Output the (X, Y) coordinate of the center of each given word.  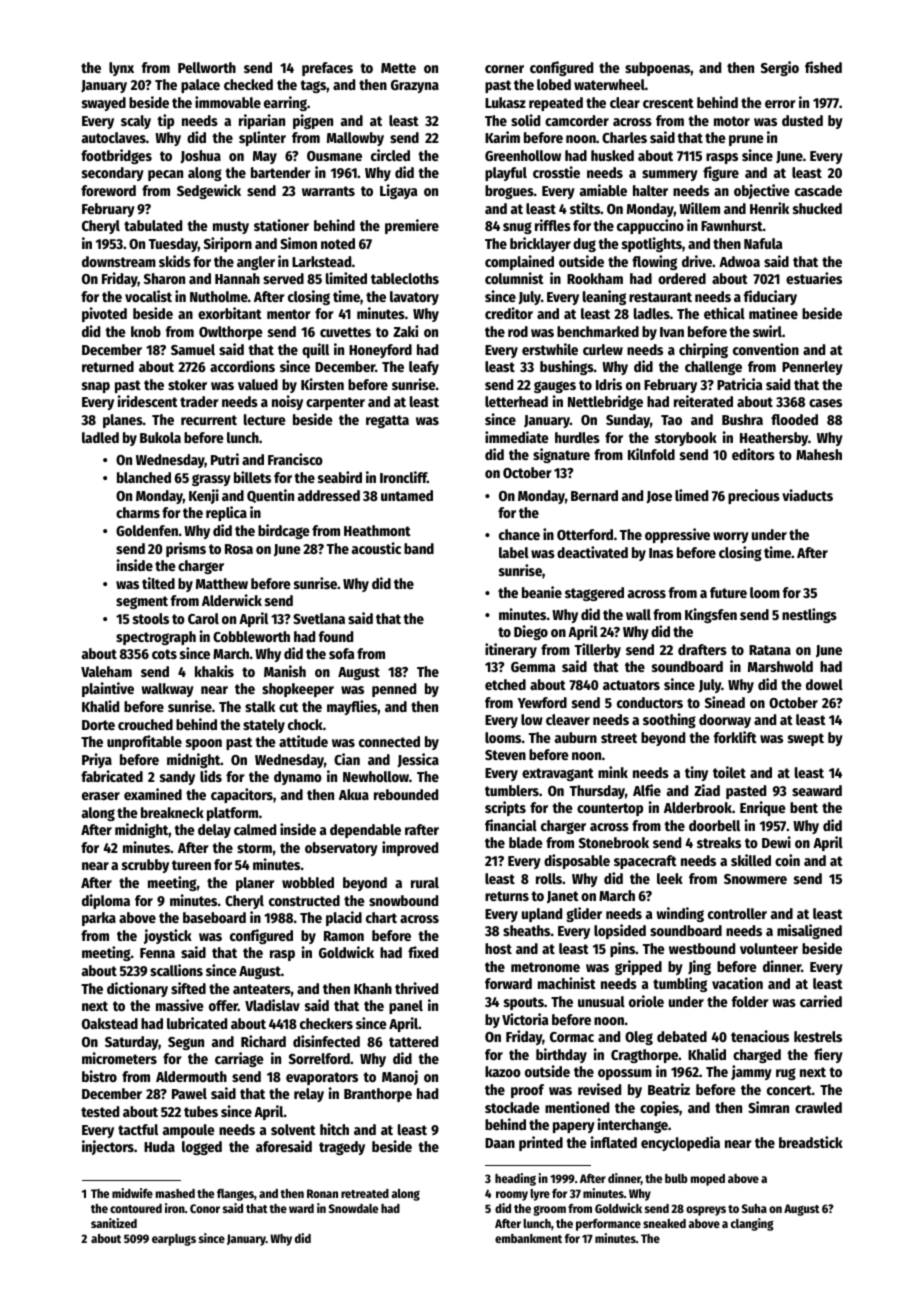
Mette (398, 68)
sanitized (114, 1223)
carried (821, 1001)
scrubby (145, 866)
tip (165, 121)
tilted (158, 583)
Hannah (237, 278)
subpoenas (658, 69)
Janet (563, 897)
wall (638, 614)
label (514, 552)
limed (691, 495)
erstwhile (550, 349)
